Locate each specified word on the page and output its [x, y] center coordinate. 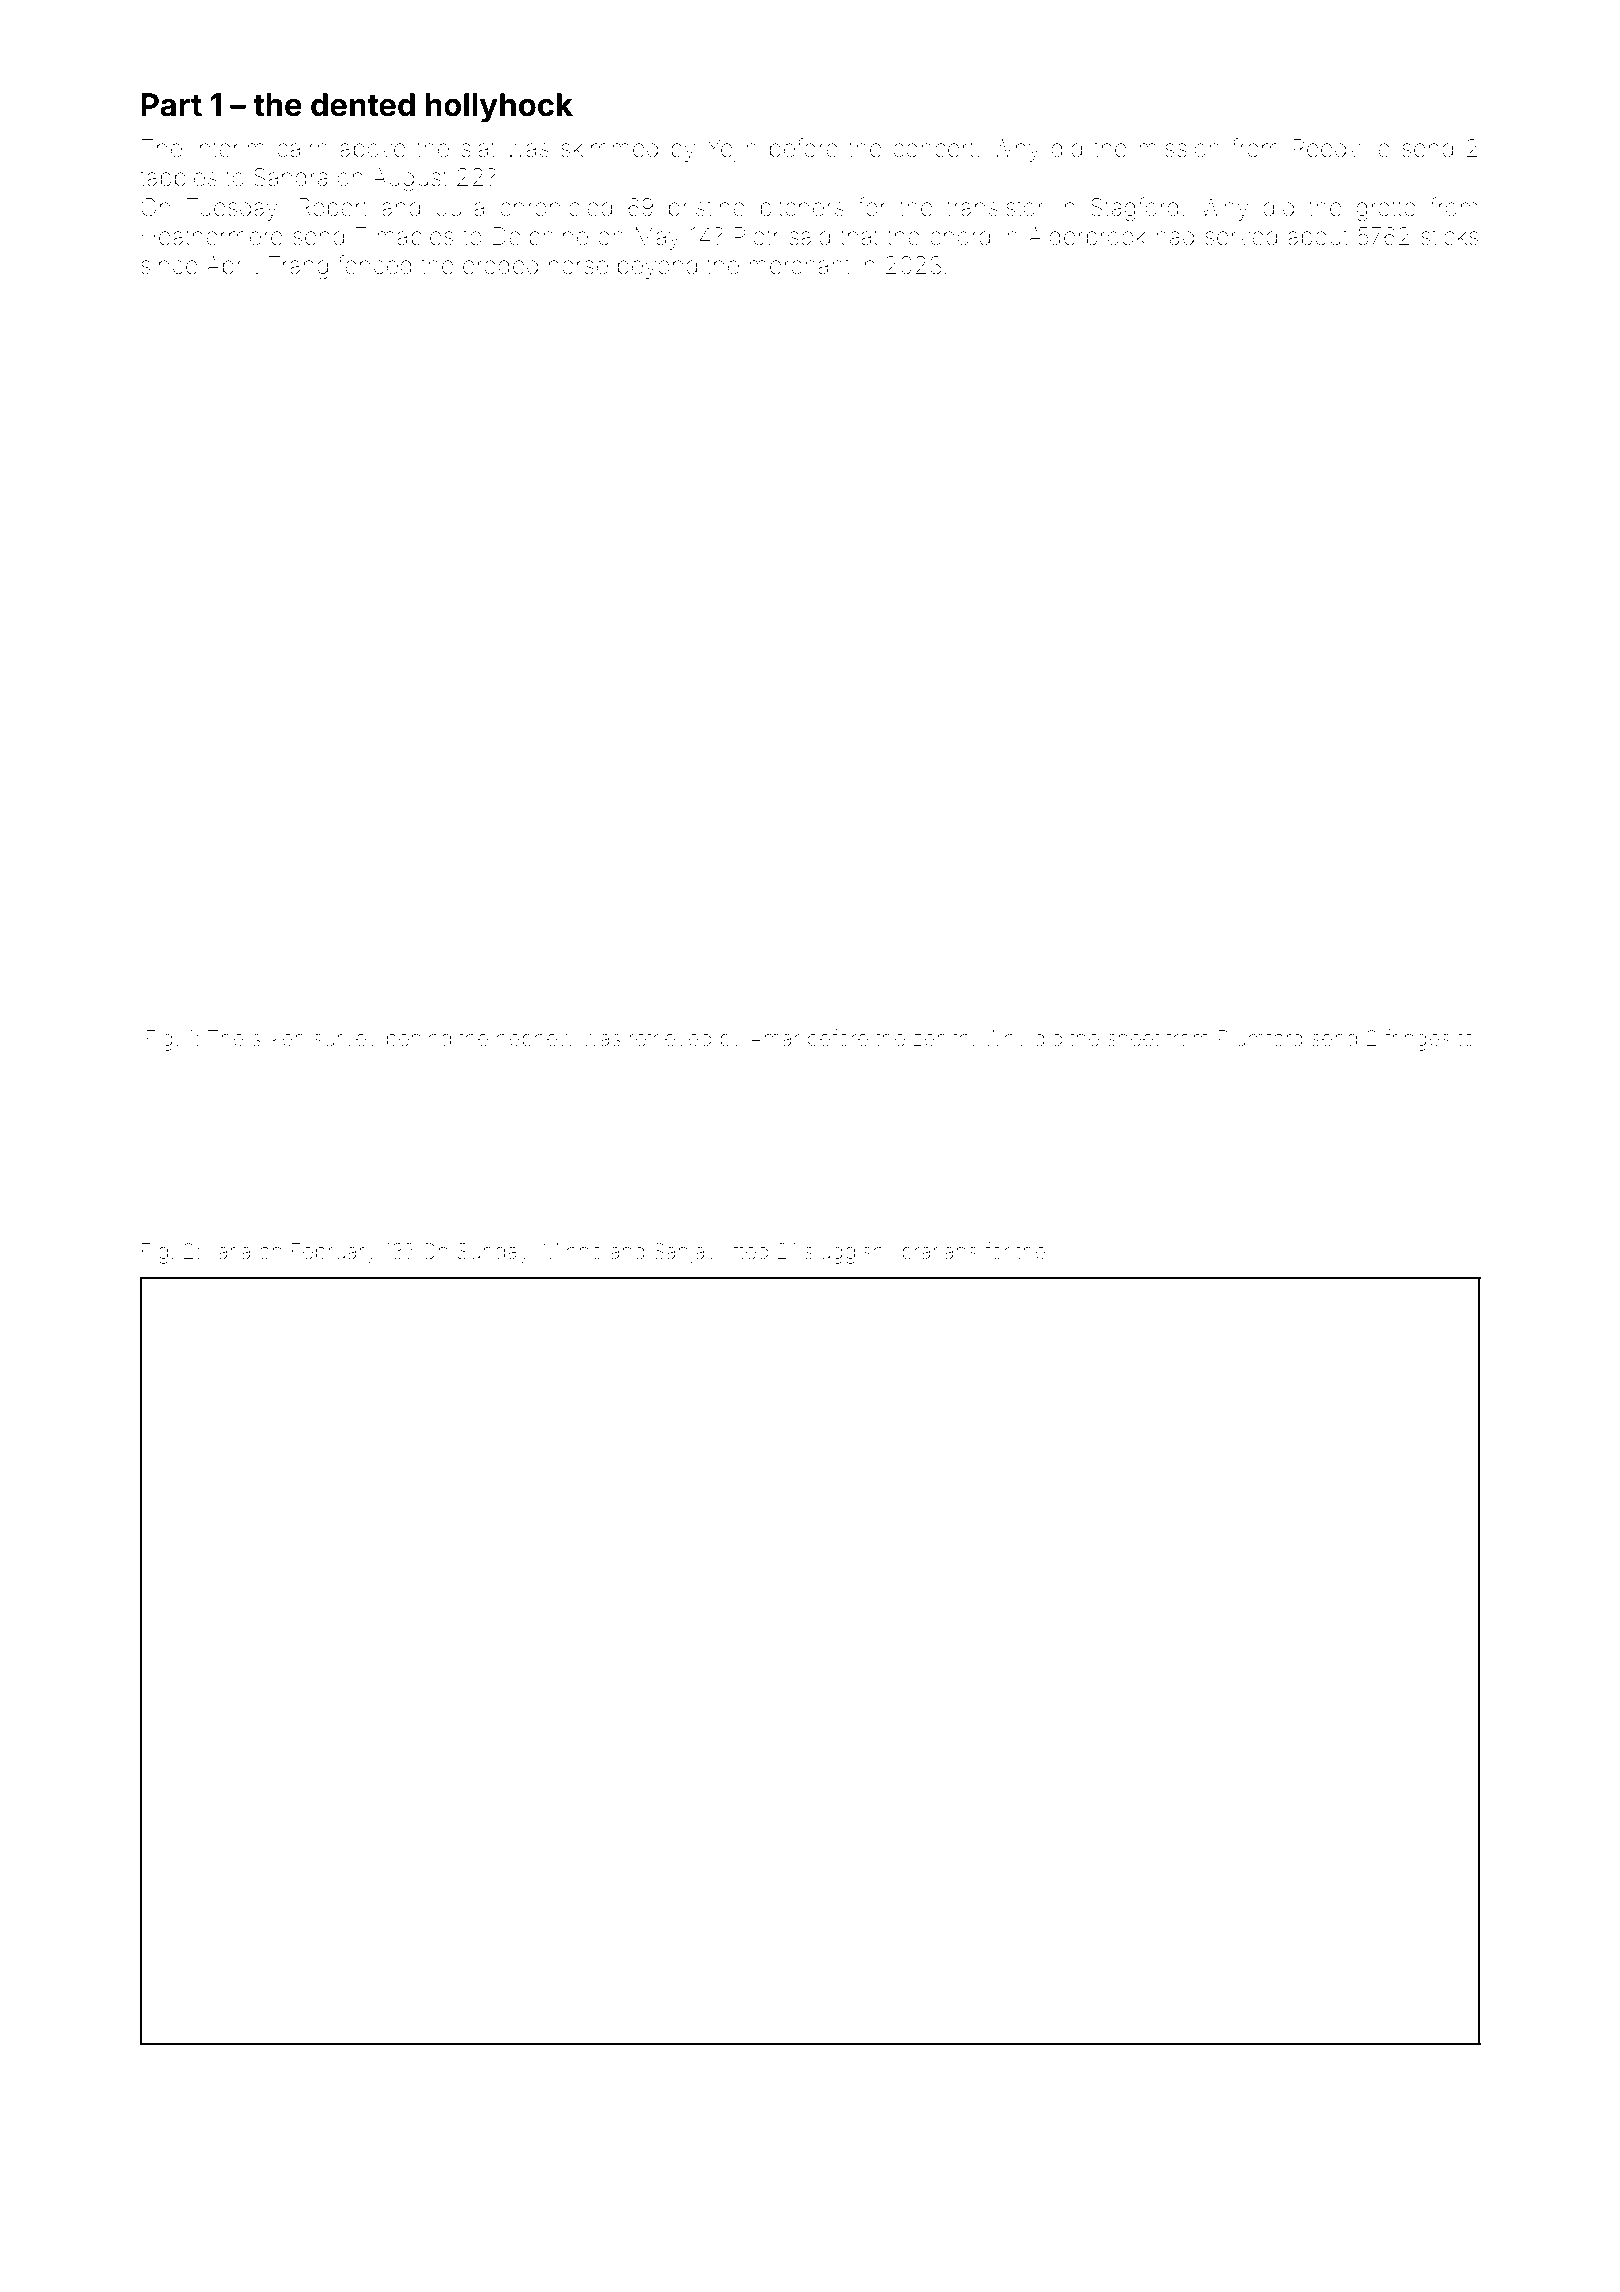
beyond [657, 267]
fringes [1417, 1040]
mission [1179, 148]
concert [933, 149]
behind [419, 1038]
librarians [935, 1251]
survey [346, 1042]
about [1318, 236]
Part [171, 105]
